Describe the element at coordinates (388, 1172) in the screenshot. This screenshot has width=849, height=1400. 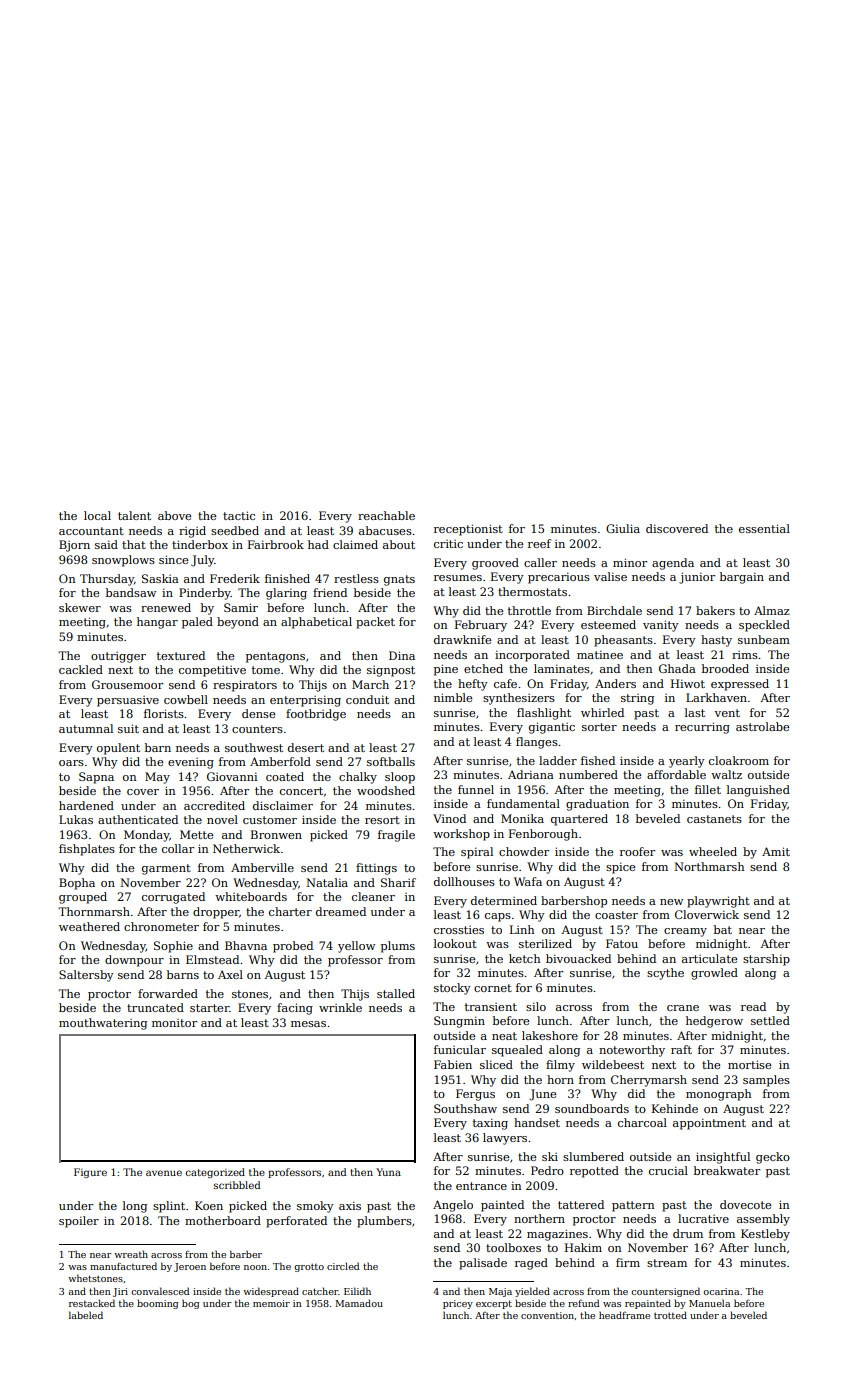
I see `Yuna` at that location.
